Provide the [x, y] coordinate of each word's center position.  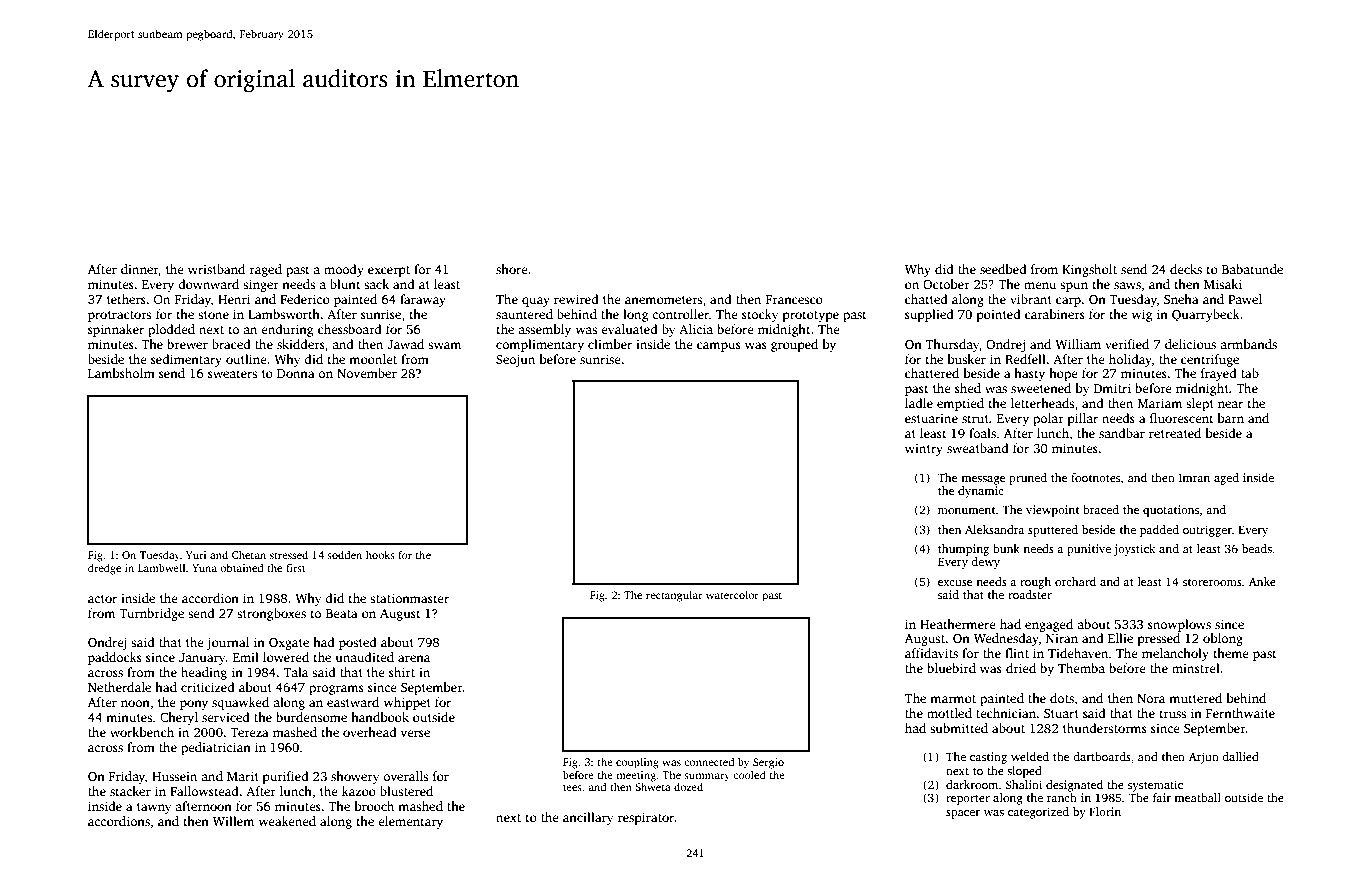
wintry [924, 449]
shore [512, 269]
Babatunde [1252, 269]
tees [572, 787]
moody [344, 270]
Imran [1194, 478]
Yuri [196, 555]
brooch [374, 806]
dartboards [1102, 756]
